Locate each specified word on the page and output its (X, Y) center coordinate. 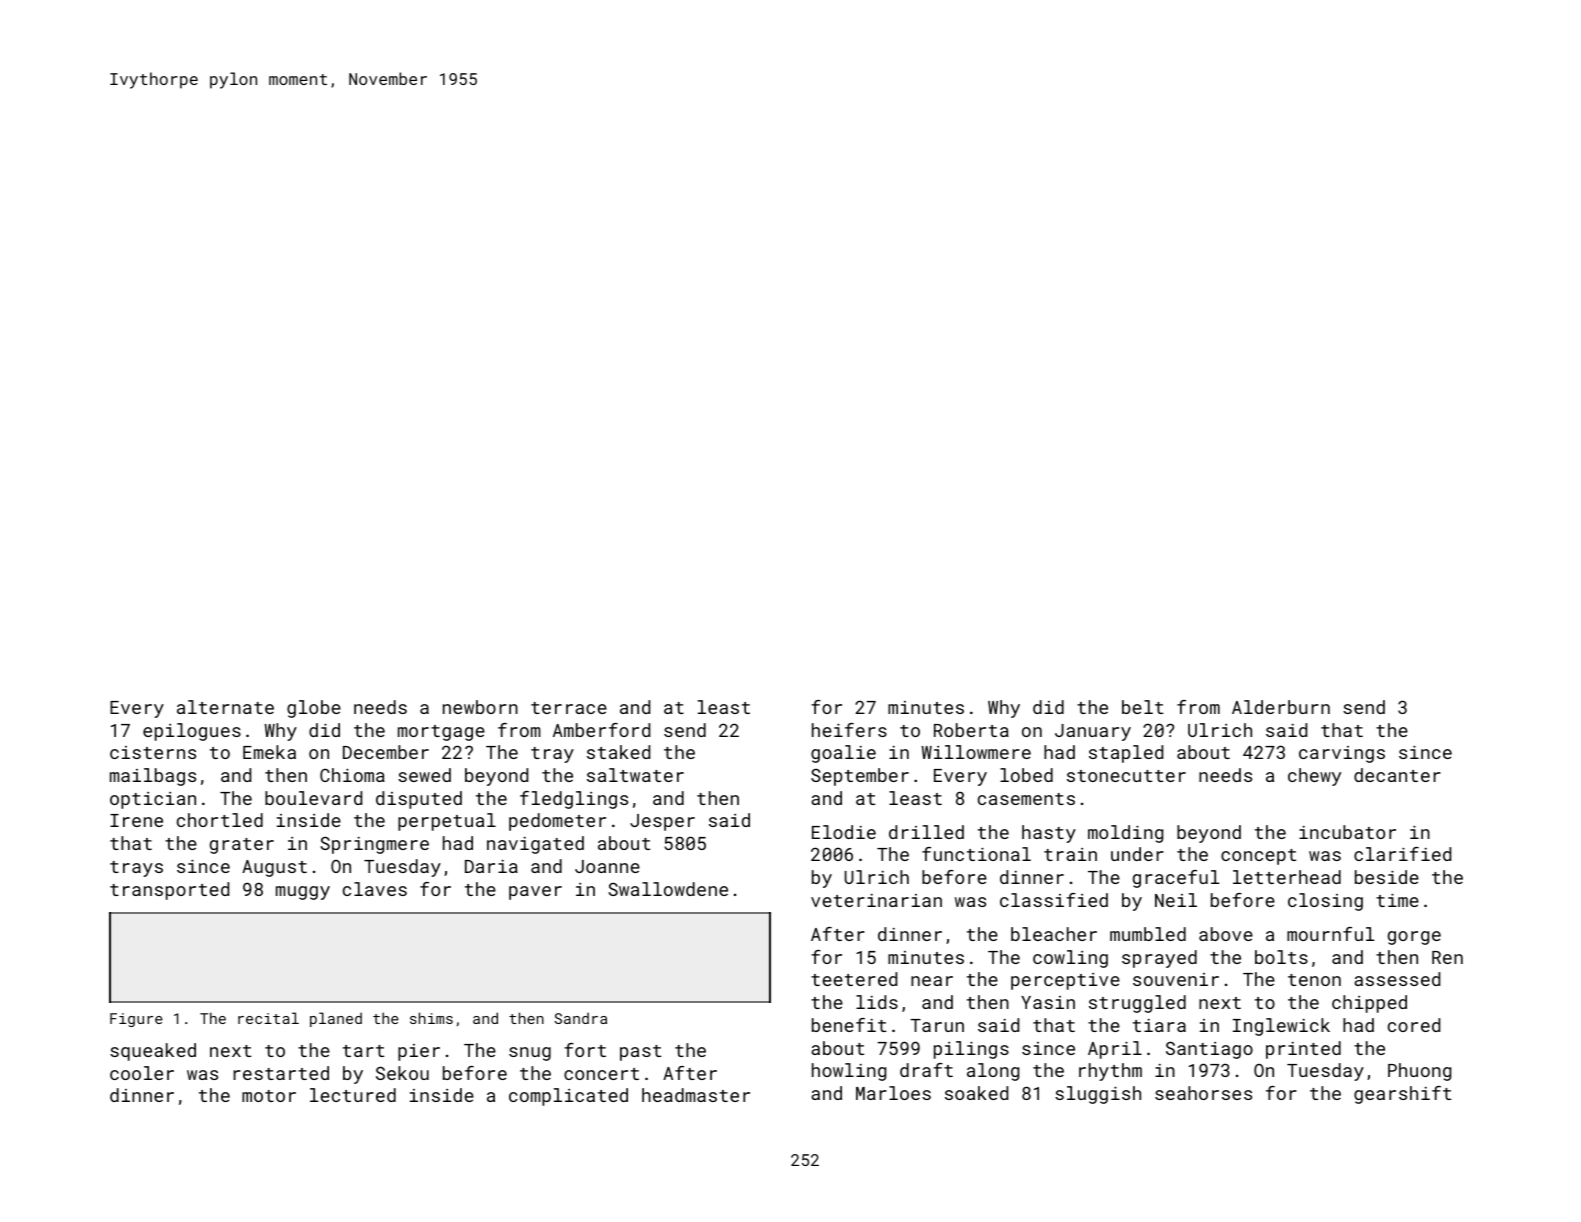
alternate (225, 707)
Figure (136, 1020)
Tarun (937, 1025)
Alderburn (1281, 707)
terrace (569, 708)
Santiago (1209, 1050)
